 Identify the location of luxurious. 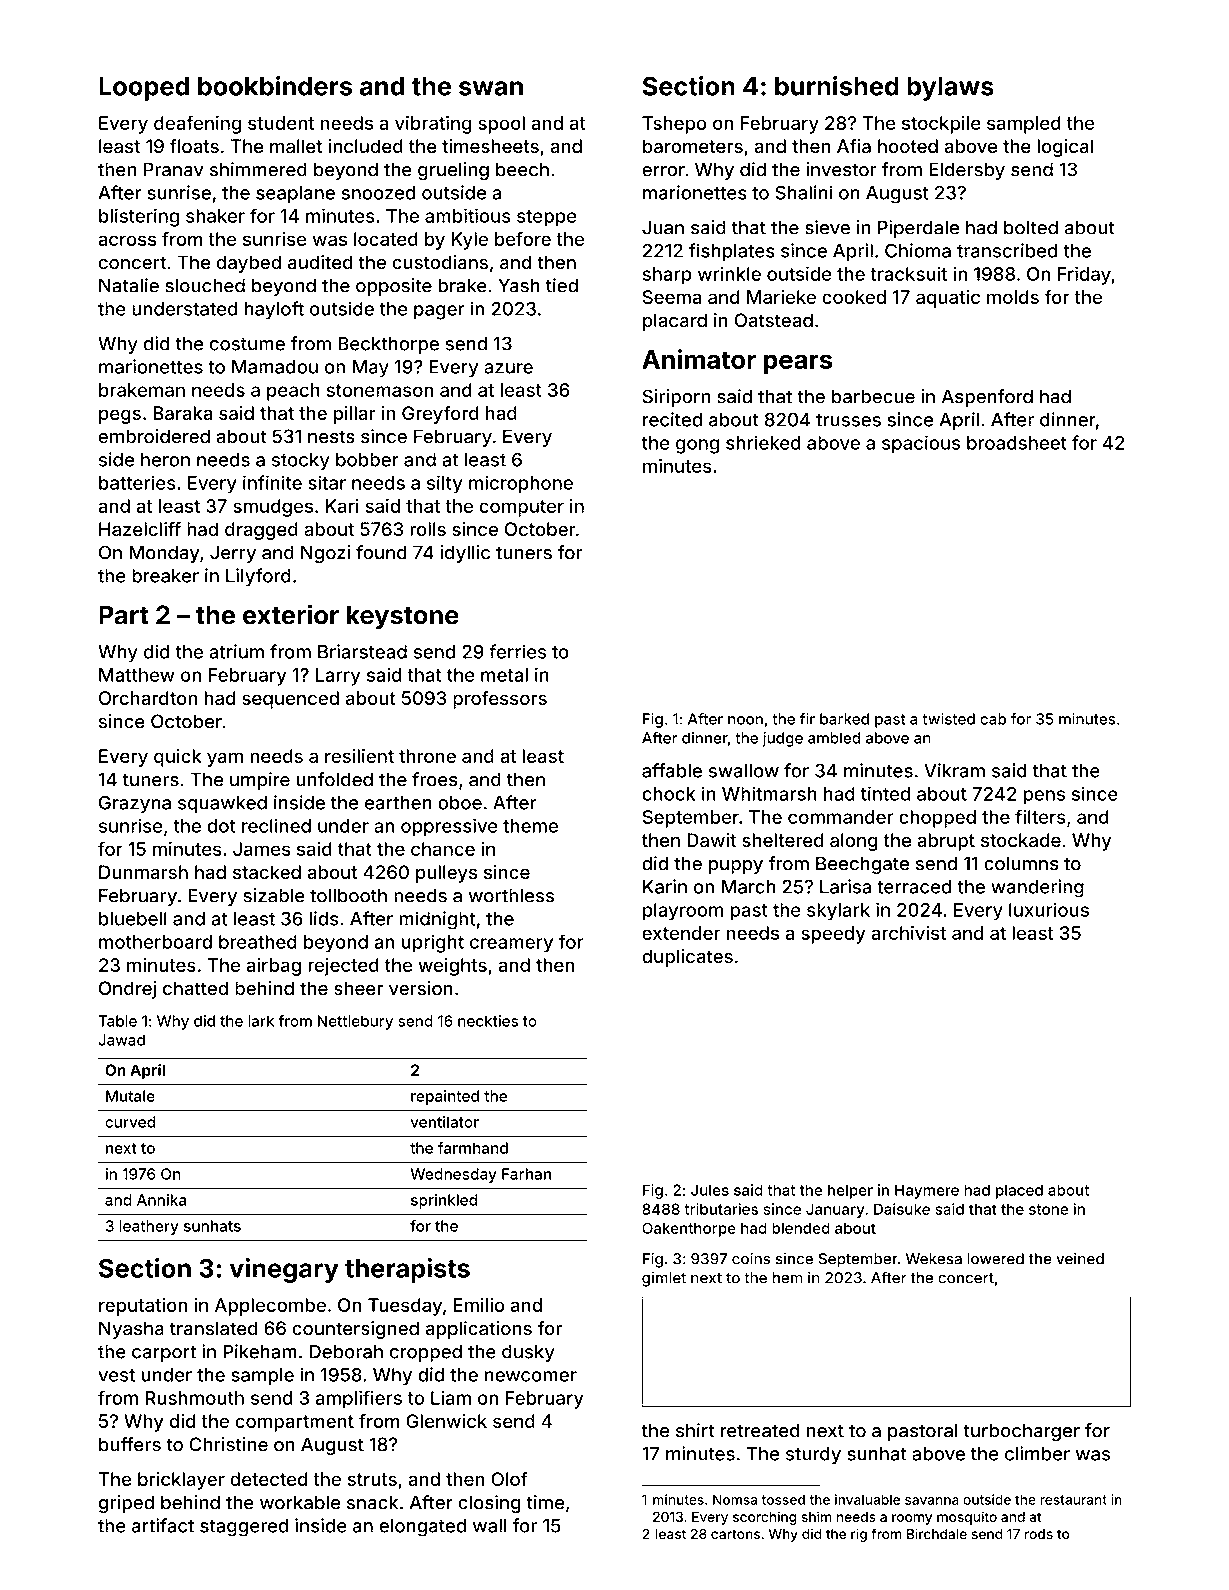
(1049, 909).
